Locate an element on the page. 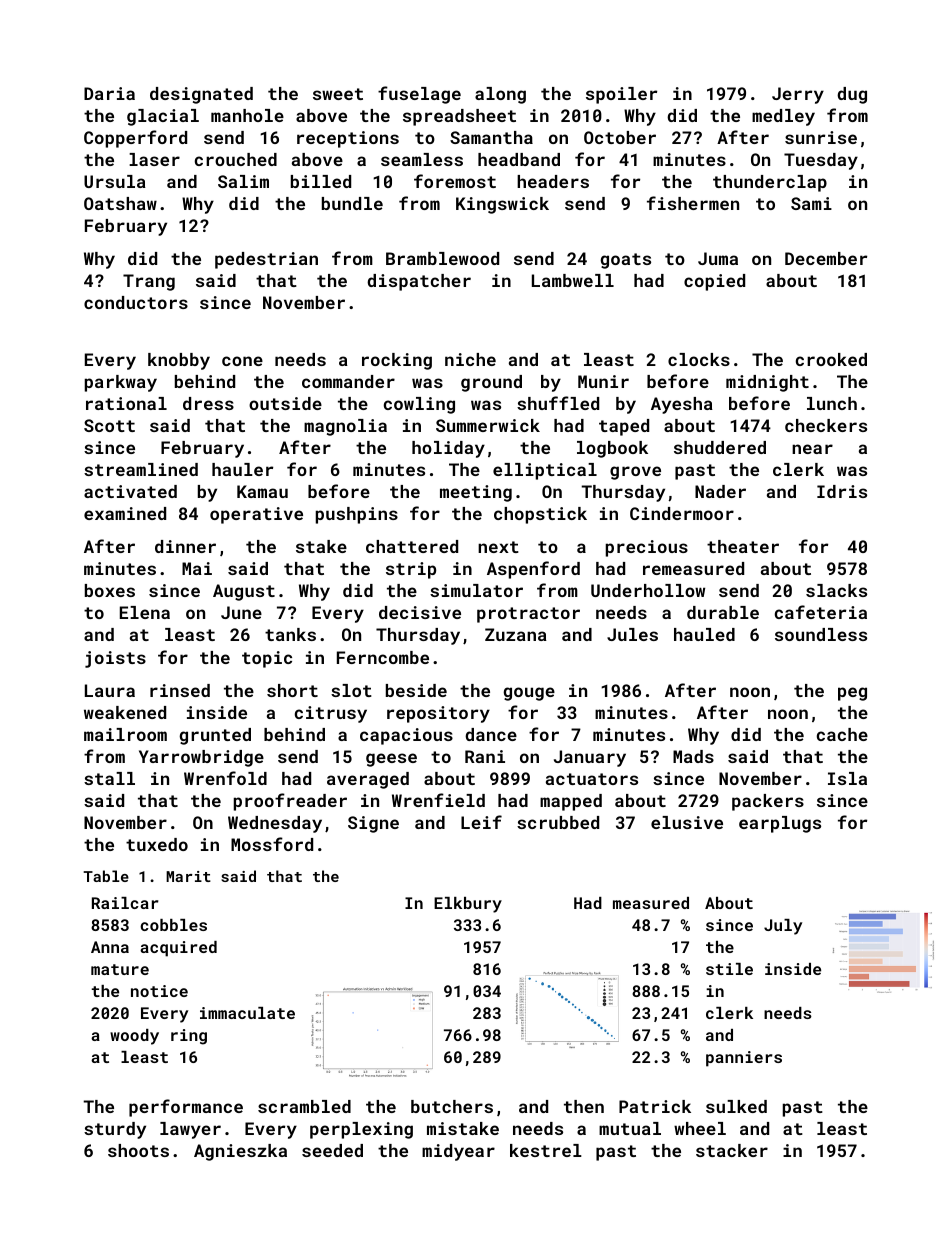  Ursula is located at coordinates (115, 181).
